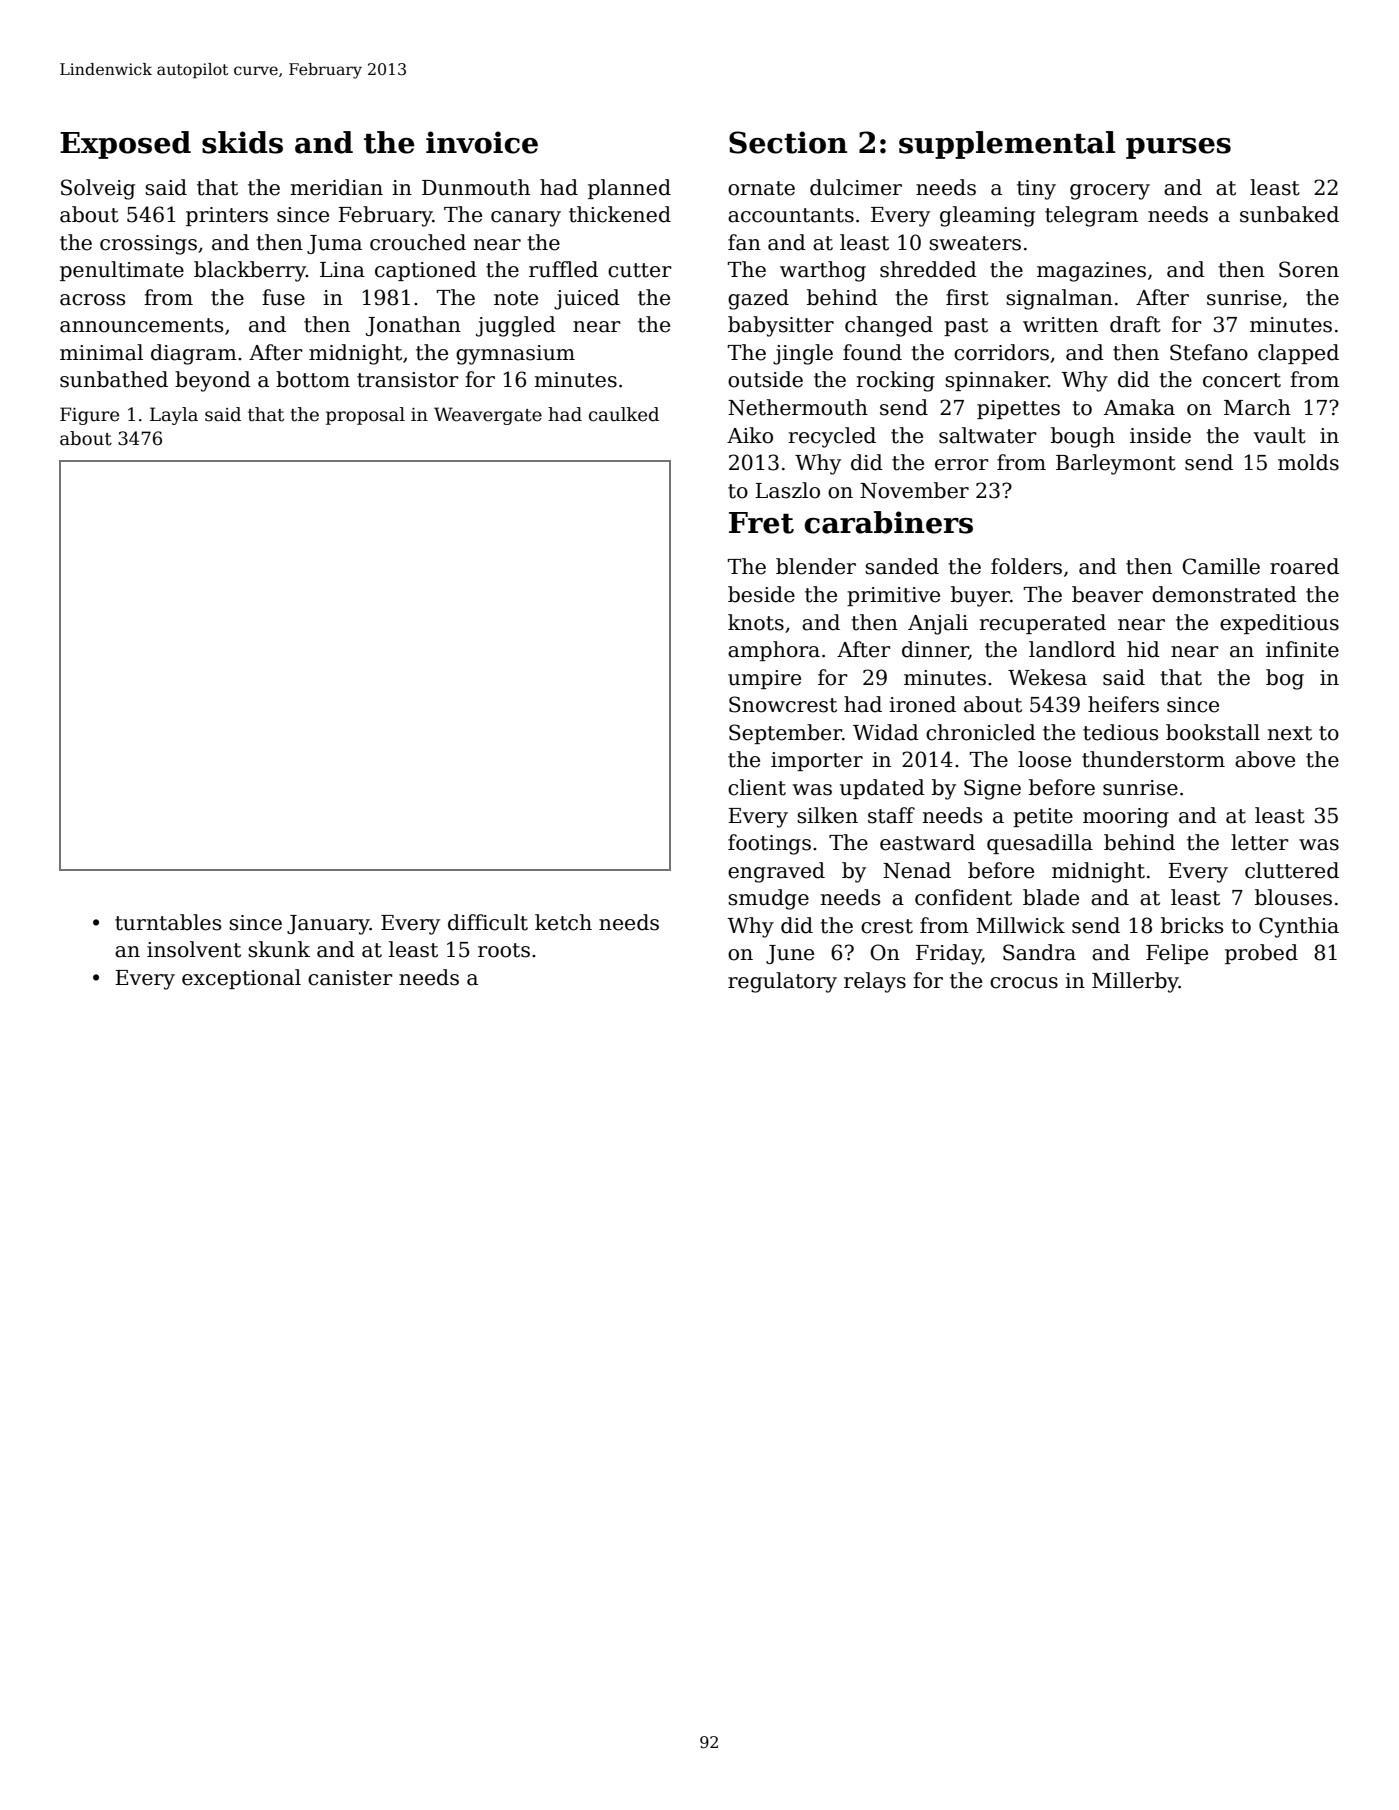 This page has height=1810, width=1399. Describe the element at coordinates (761, 594) in the page. I see `beside` at that location.
